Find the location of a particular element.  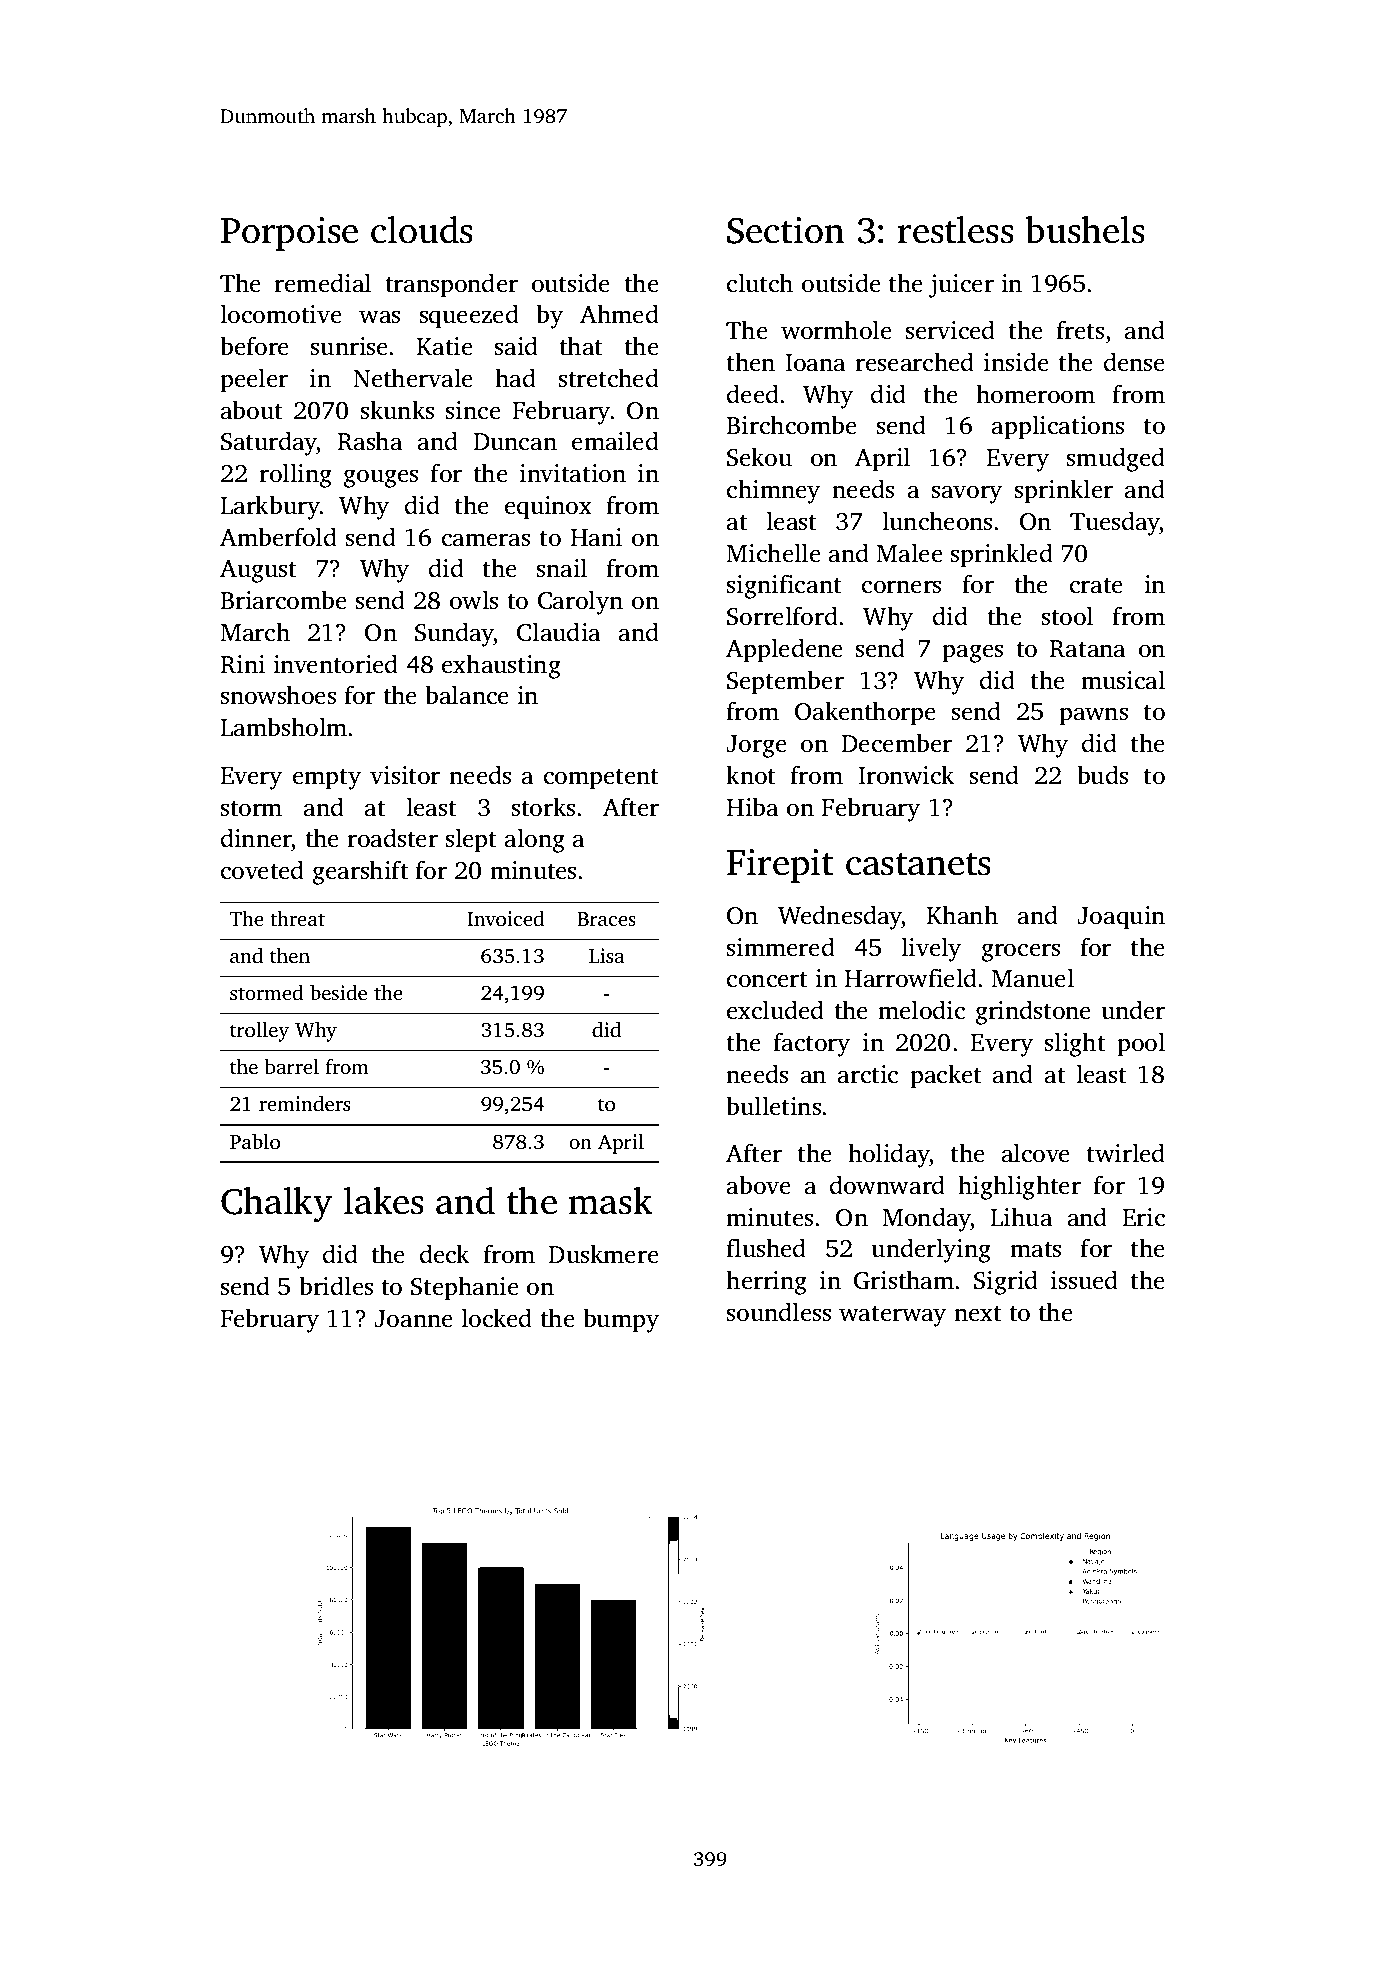

issued is located at coordinates (1084, 1280).
